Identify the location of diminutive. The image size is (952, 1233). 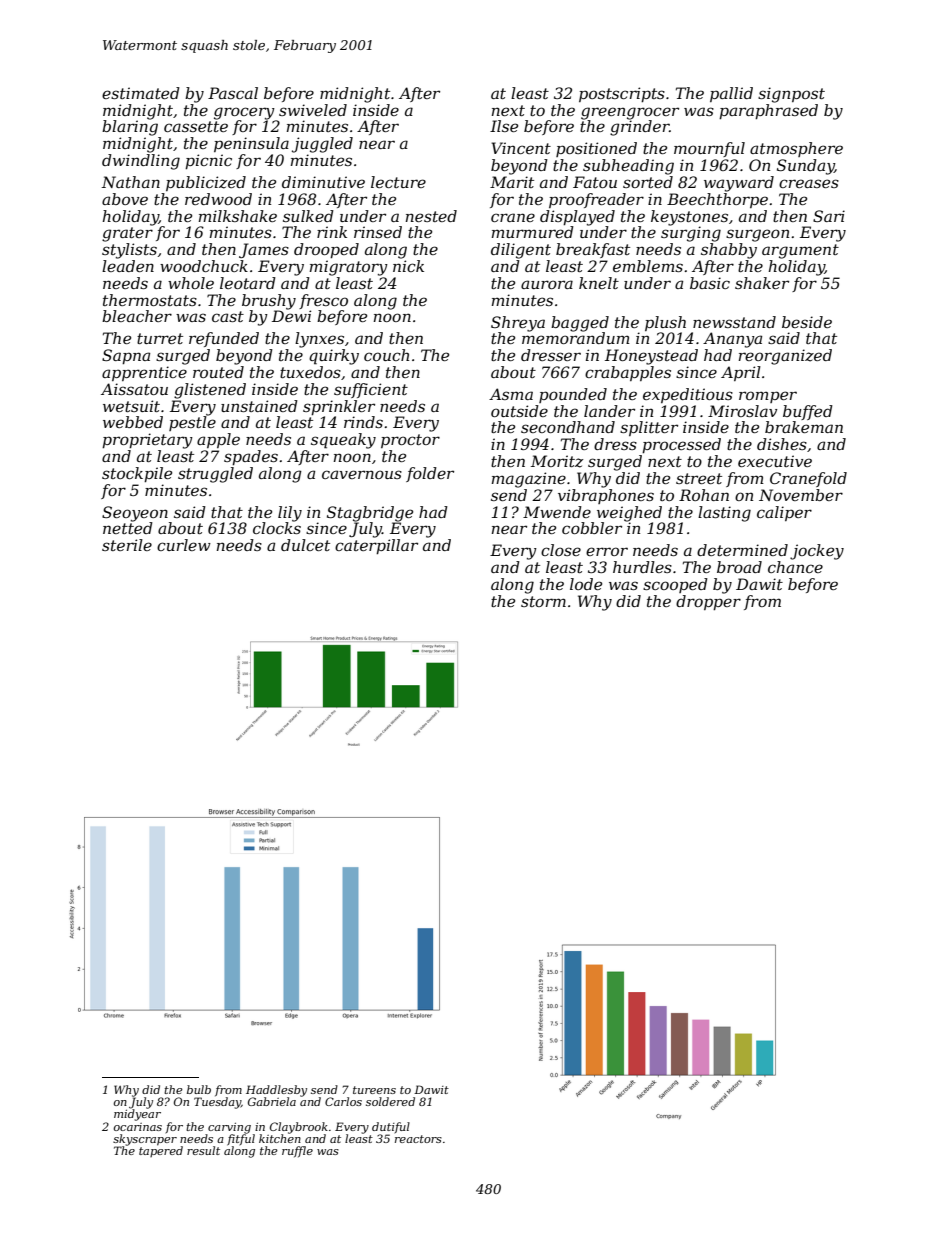
(323, 182).
